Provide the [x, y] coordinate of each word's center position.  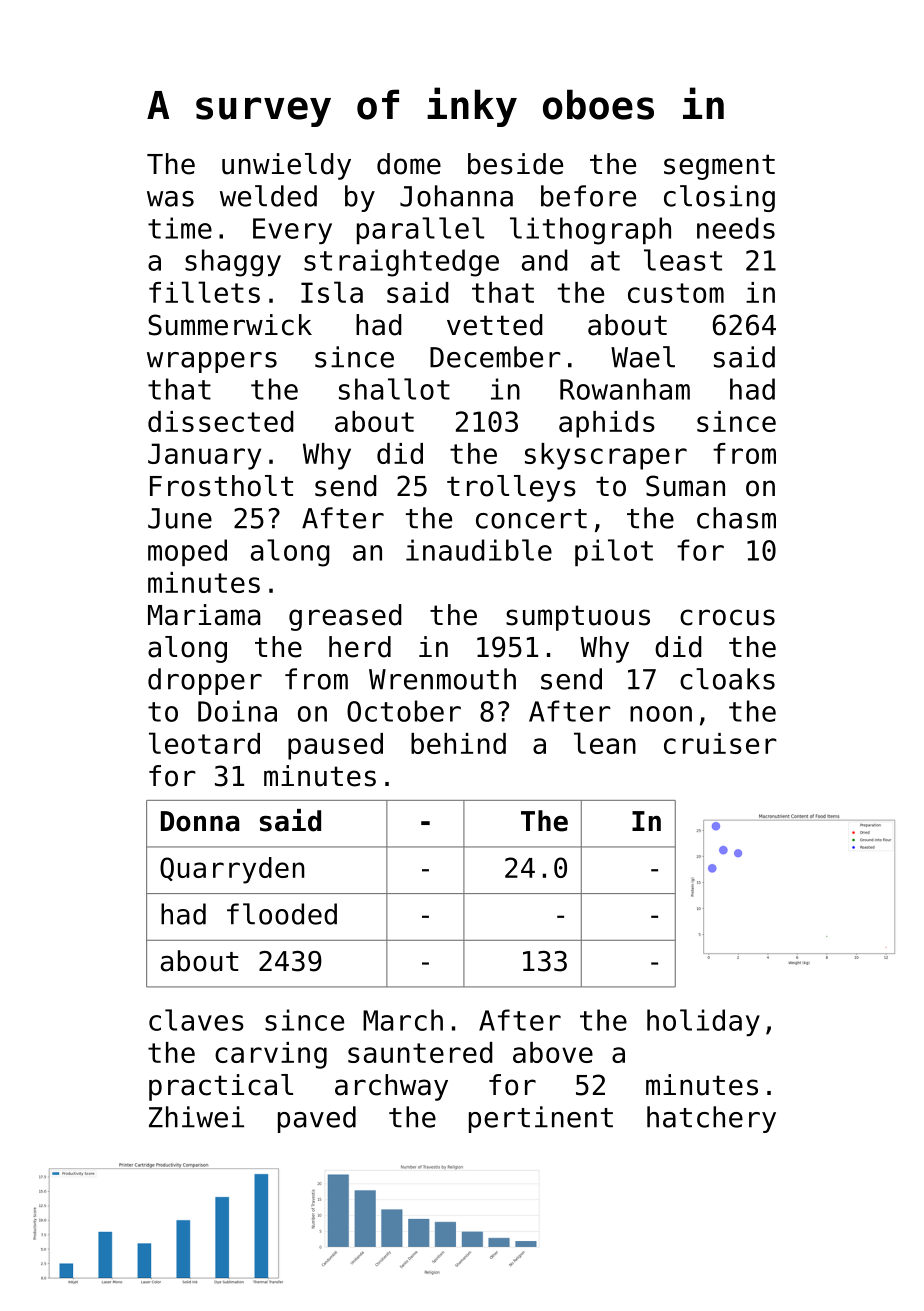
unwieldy [286, 166]
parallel [420, 230]
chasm [736, 518]
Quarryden [232, 870]
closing [719, 198]
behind [458, 743]
